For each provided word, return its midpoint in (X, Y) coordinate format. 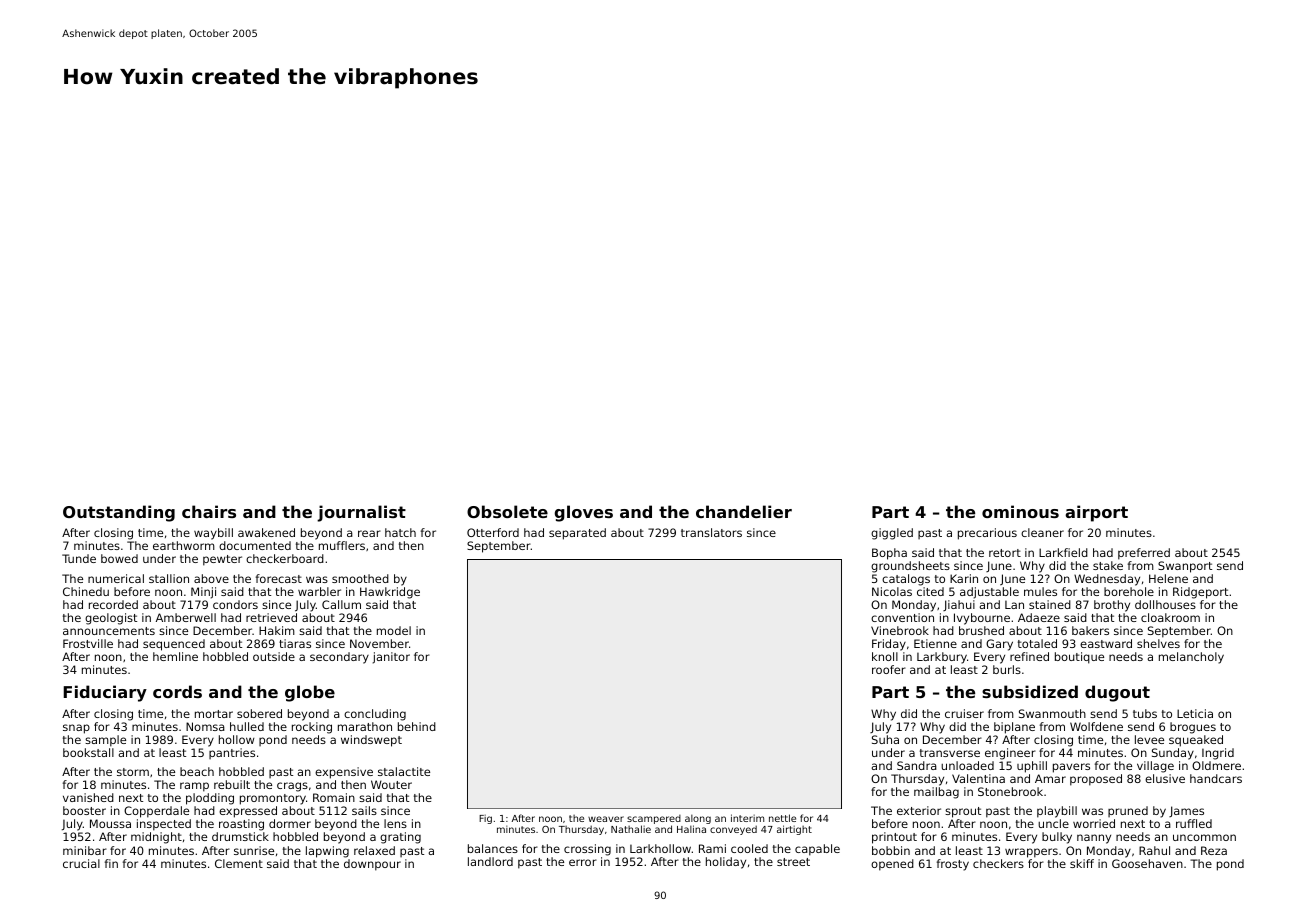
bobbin (891, 850)
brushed (981, 630)
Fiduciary (105, 693)
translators (711, 532)
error (583, 862)
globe (310, 693)
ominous (1020, 511)
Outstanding (119, 513)
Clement (239, 863)
